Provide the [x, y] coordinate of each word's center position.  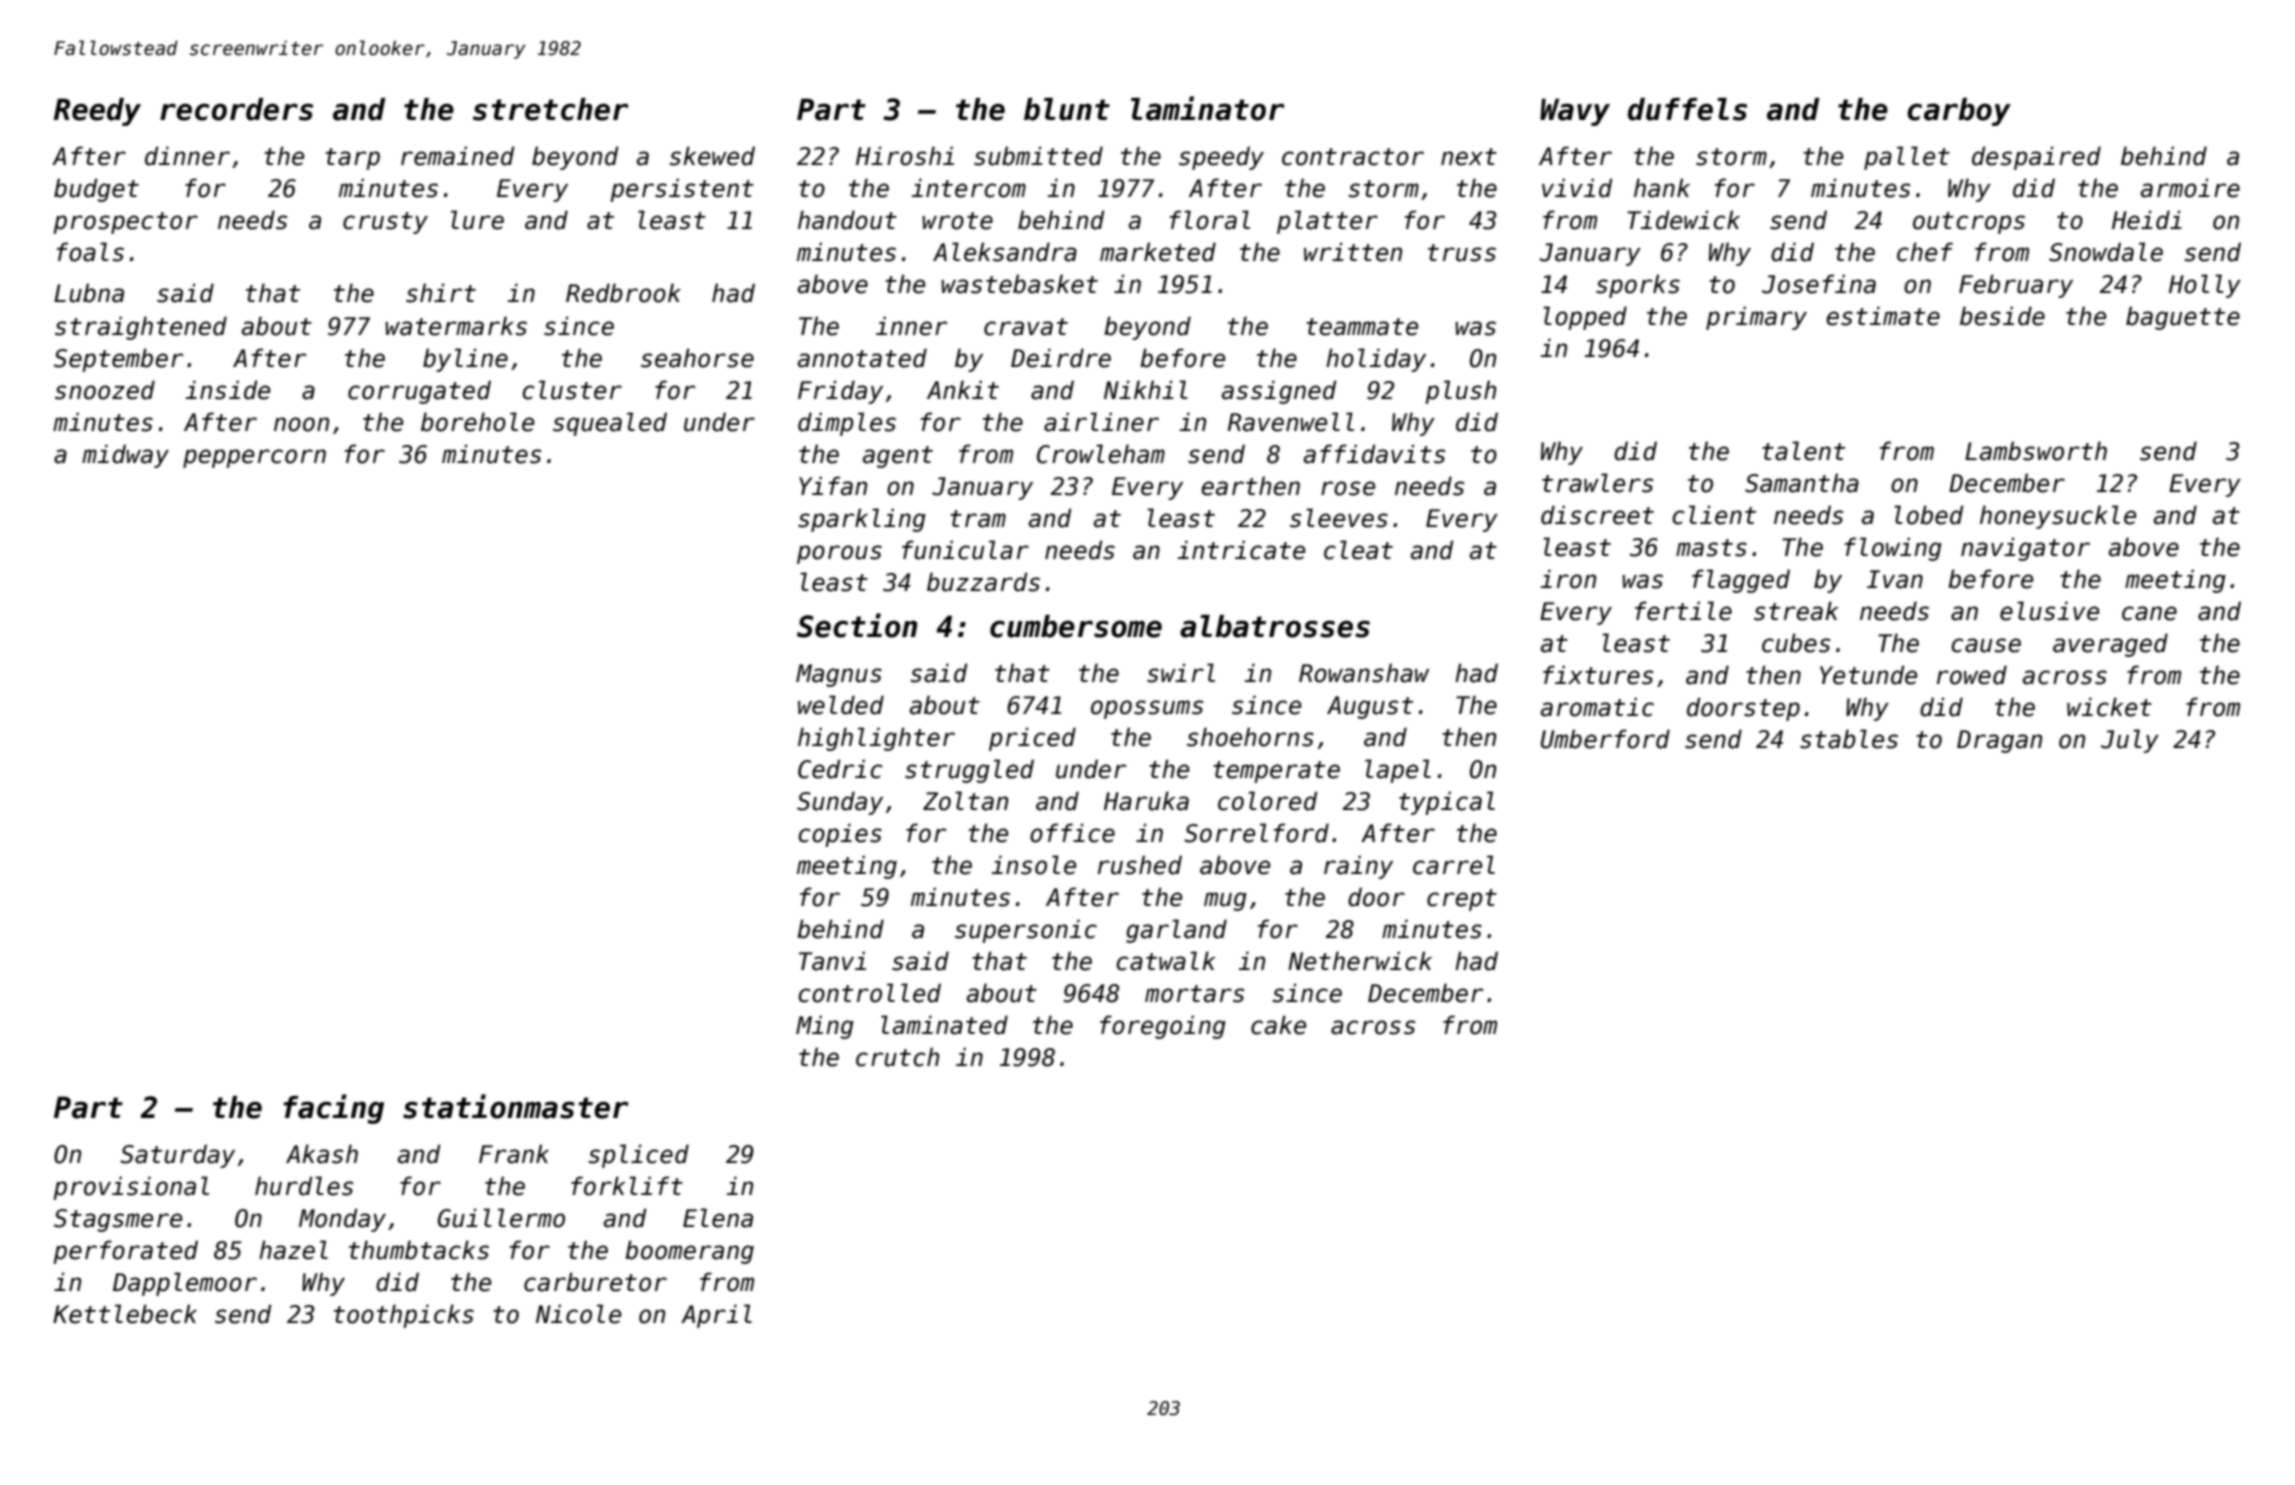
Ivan [1895, 579]
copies [840, 835]
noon [301, 424]
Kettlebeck [125, 1314]
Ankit [963, 389]
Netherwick [1360, 961]
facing [333, 1109]
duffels [1687, 109]
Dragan [1999, 741]
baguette [2183, 318]
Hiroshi [905, 156]
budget [96, 190]
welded [841, 705]
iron [1568, 579]
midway [125, 456]
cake [1278, 1025]
